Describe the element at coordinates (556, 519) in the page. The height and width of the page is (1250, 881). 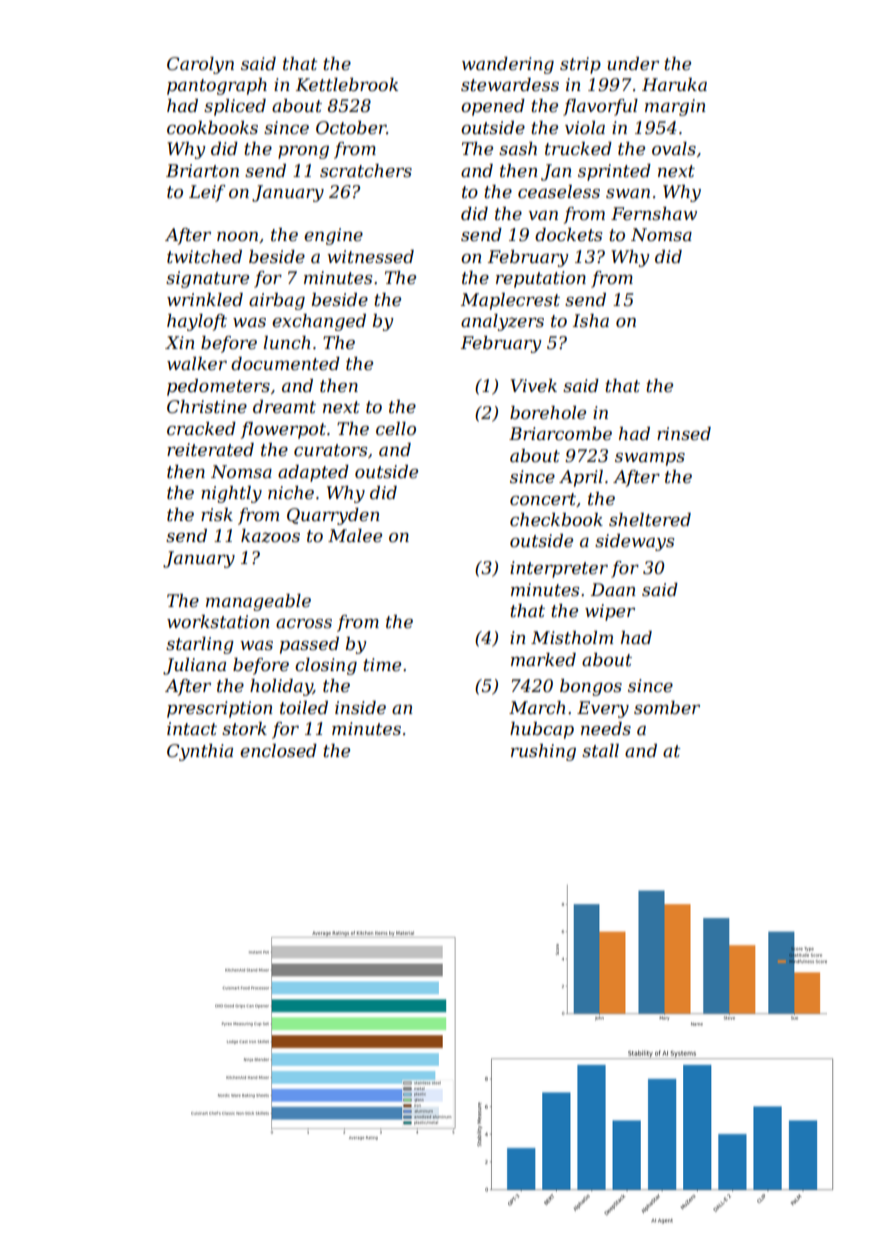
I see `checkbook` at that location.
